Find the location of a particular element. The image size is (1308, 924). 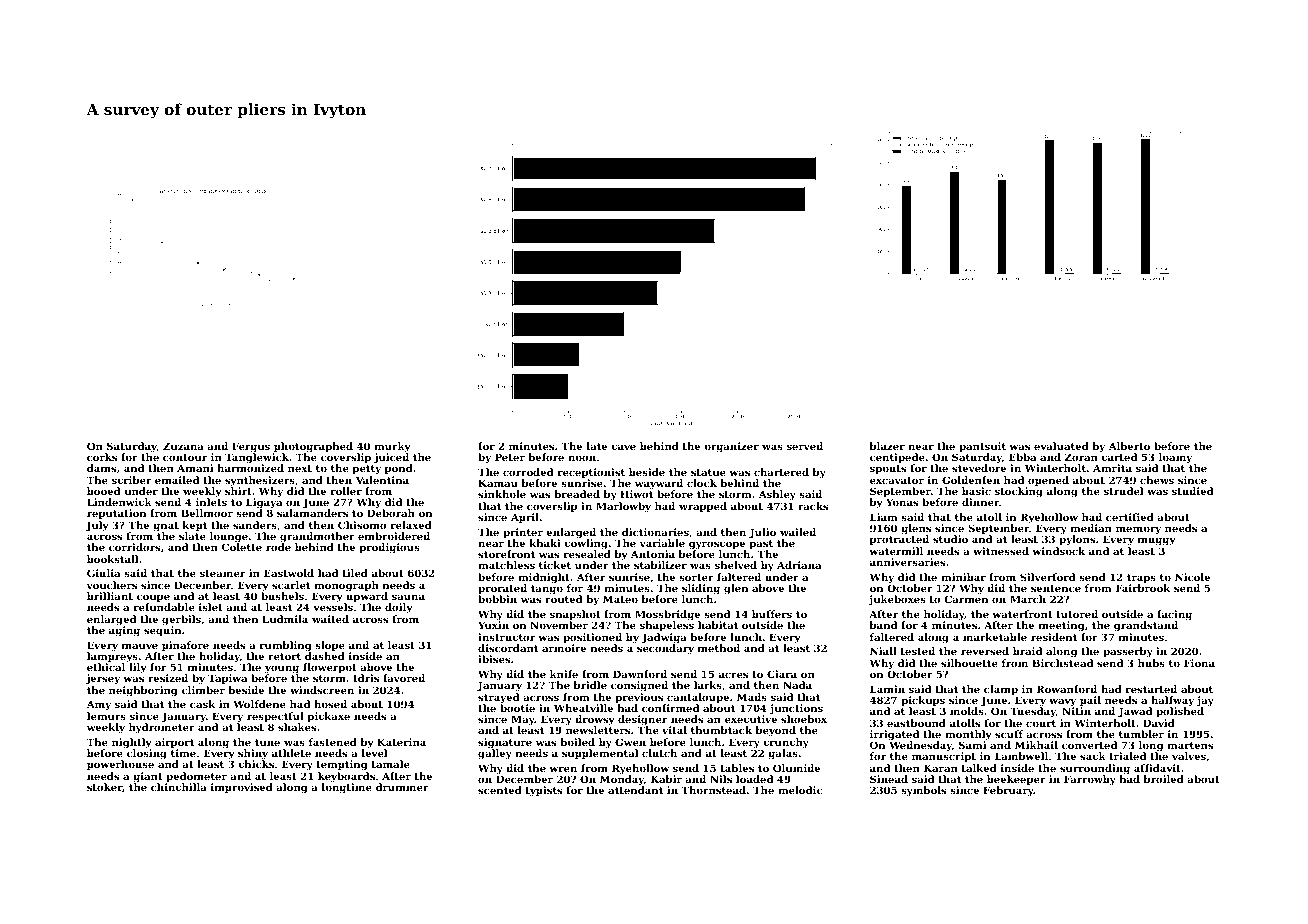

Rowanford is located at coordinates (1067, 689).
